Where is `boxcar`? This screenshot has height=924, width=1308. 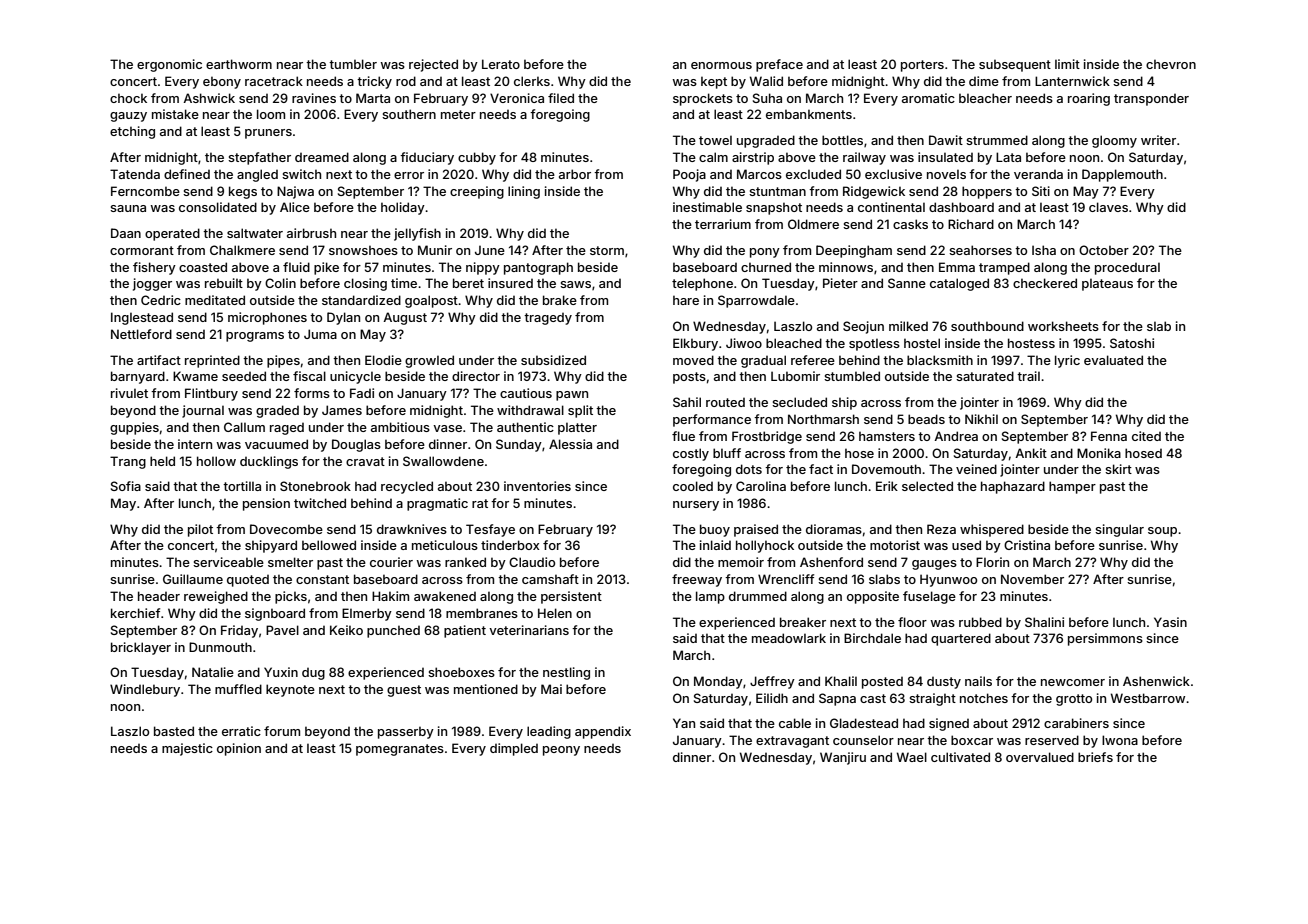
boxcar is located at coordinates (972, 740).
